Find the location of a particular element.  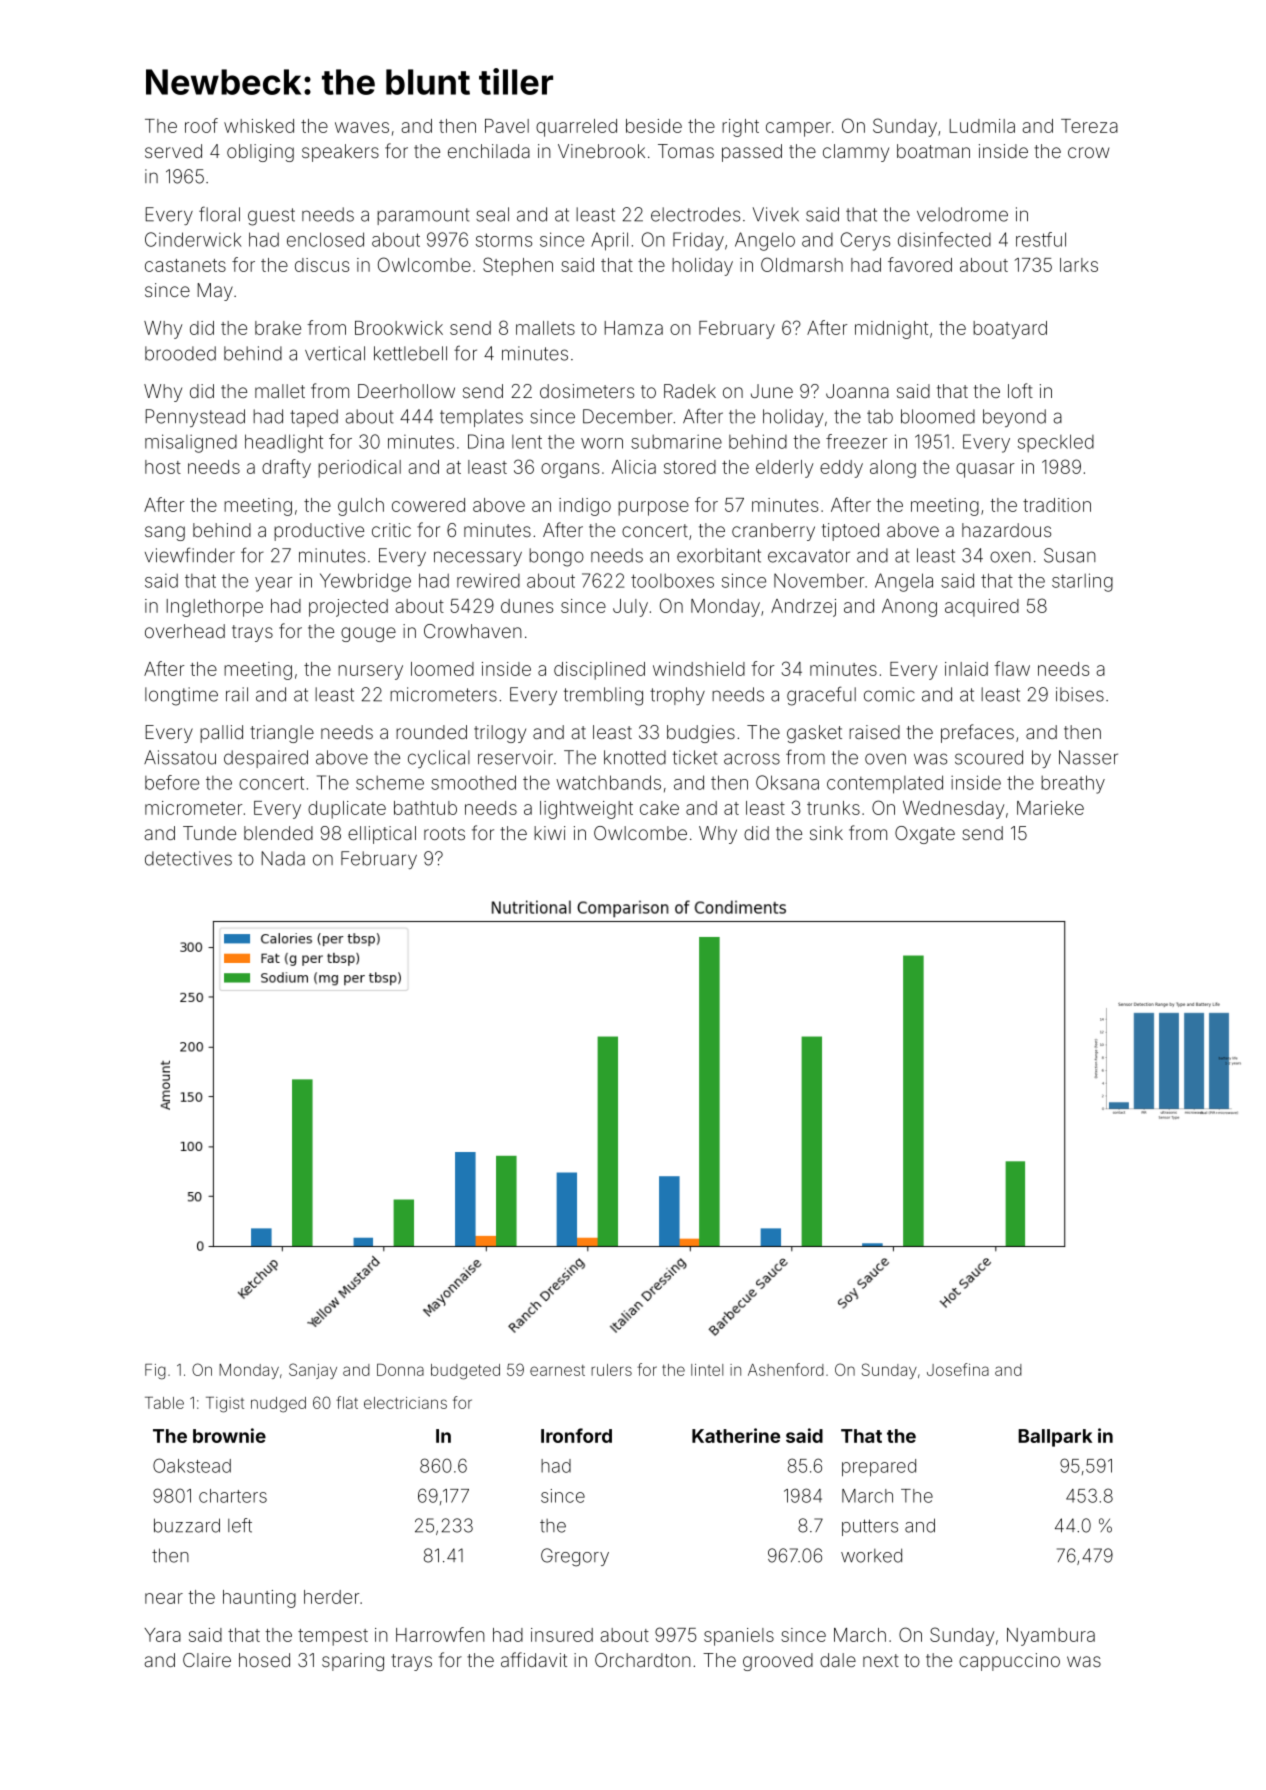

Oxgate is located at coordinates (925, 835).
